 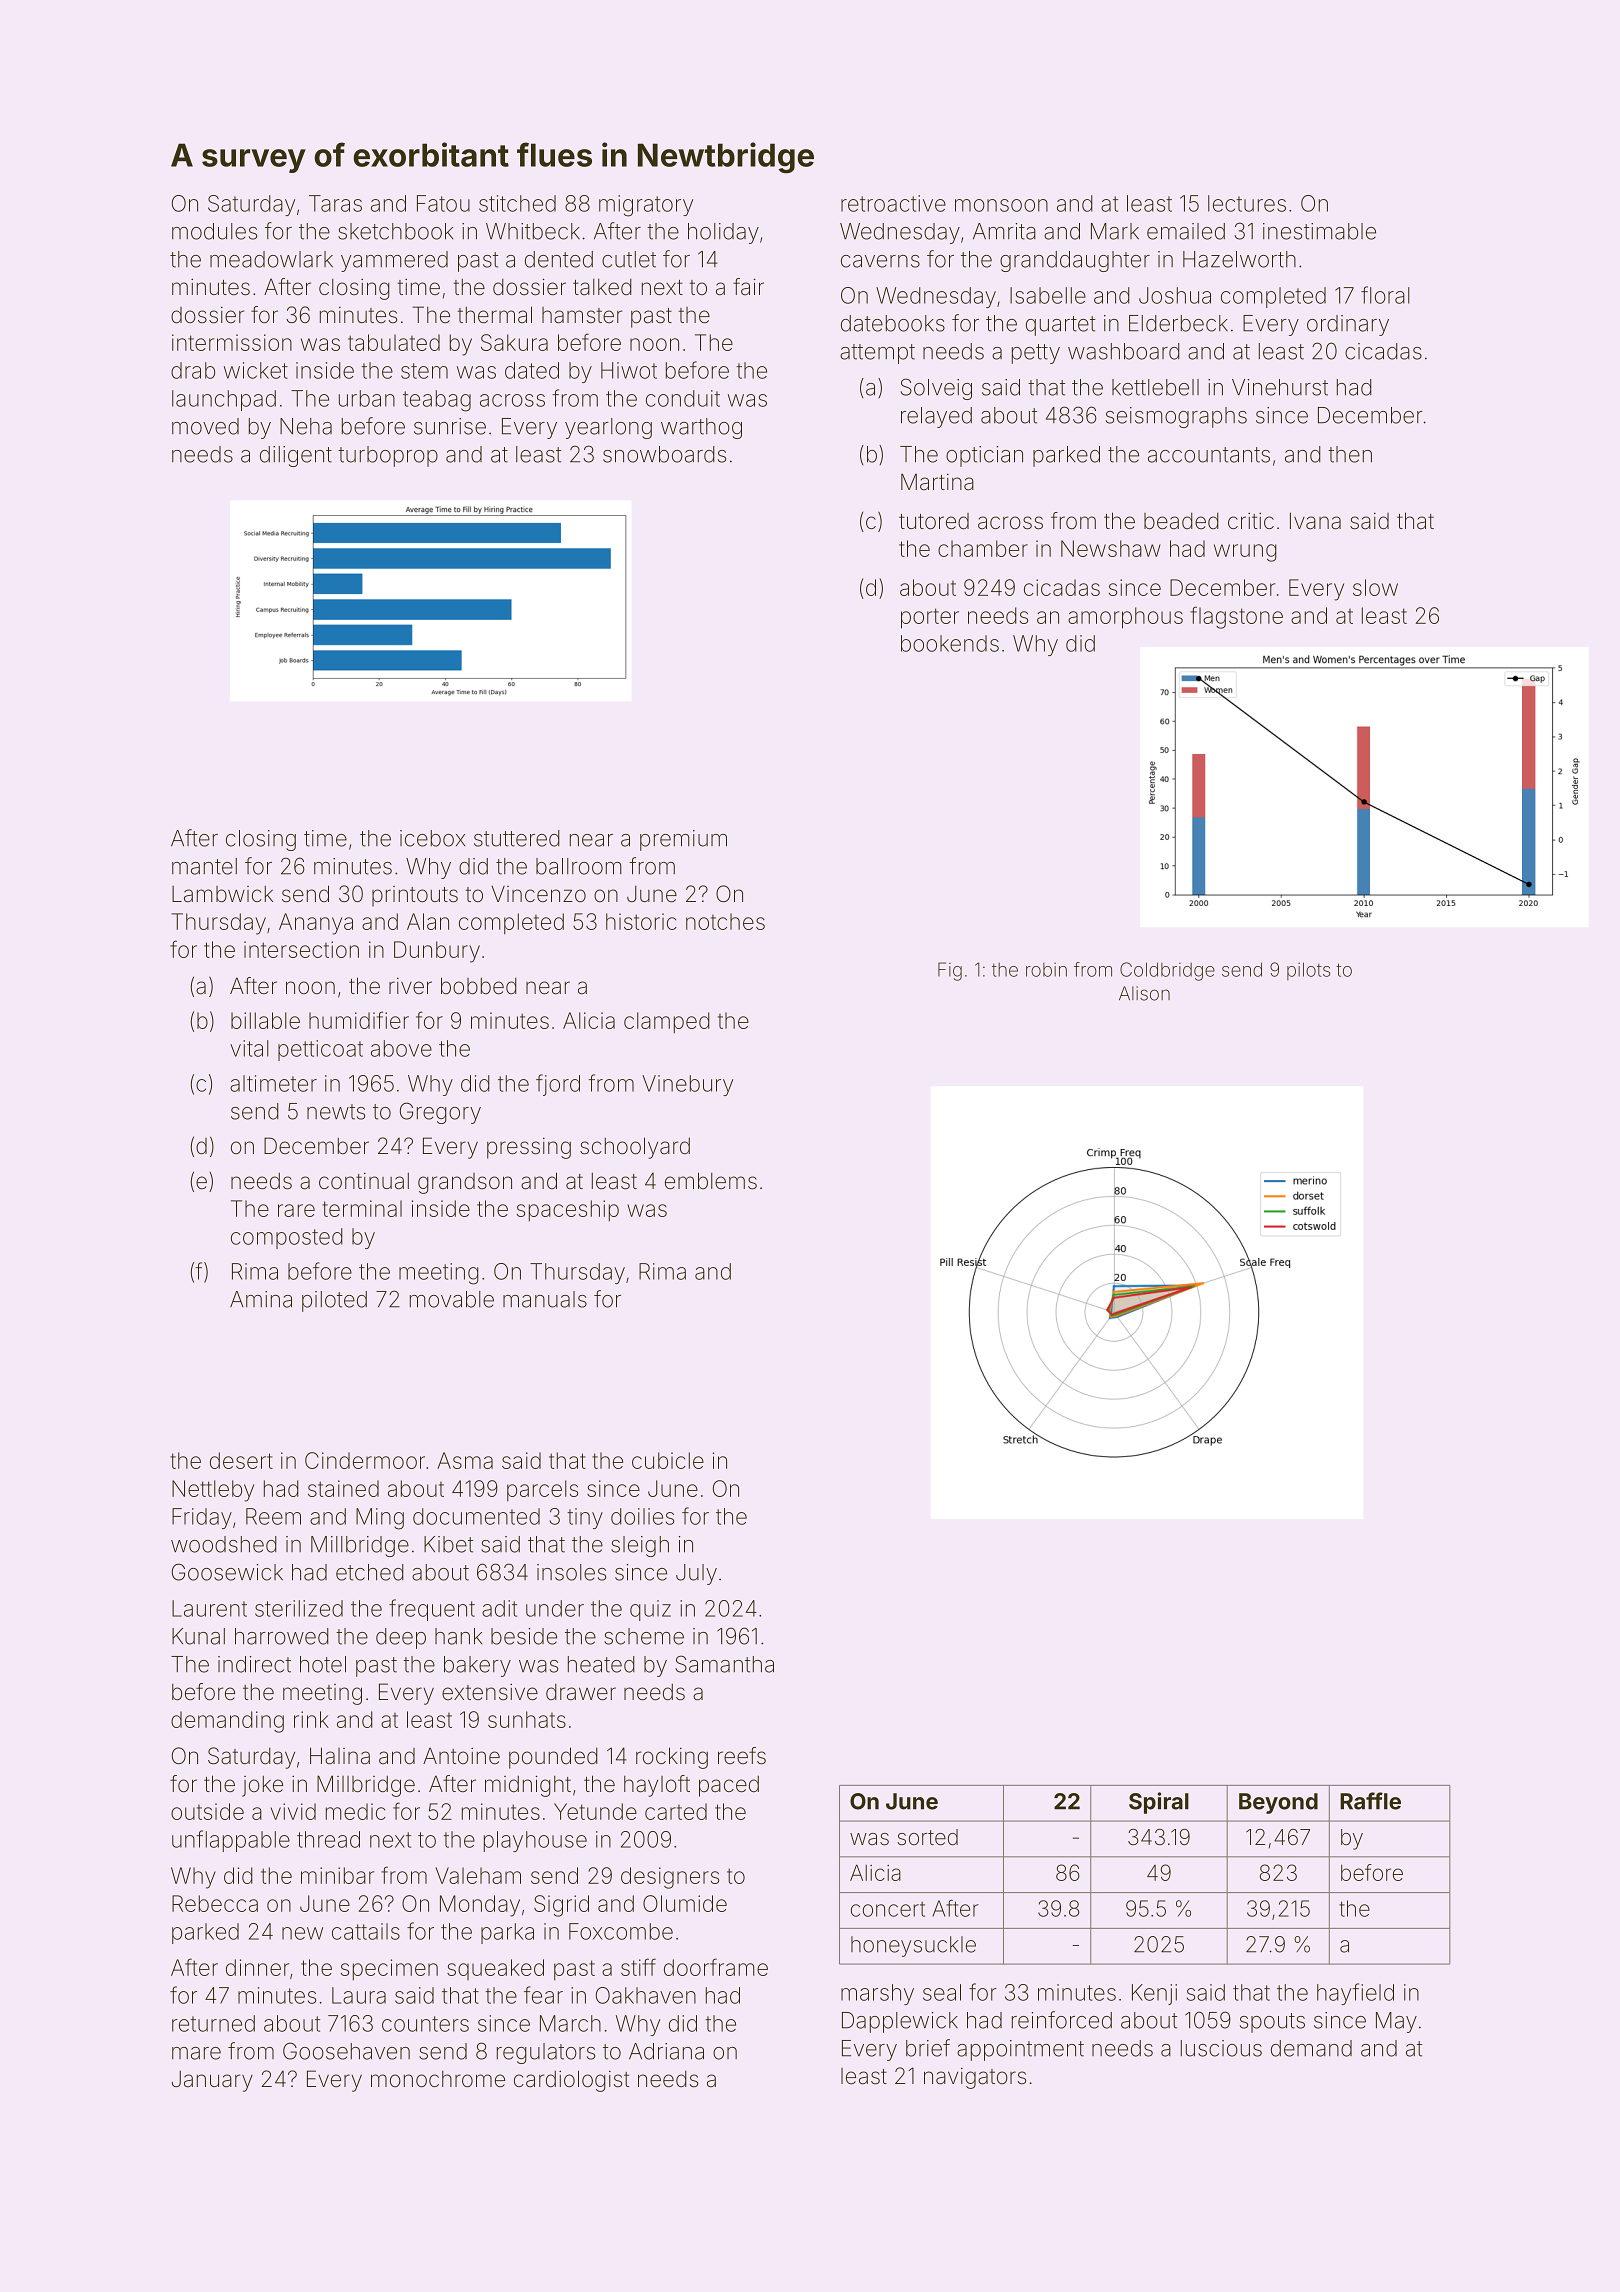 What do you see at coordinates (1370, 1801) in the screenshot?
I see `Raffle` at bounding box center [1370, 1801].
